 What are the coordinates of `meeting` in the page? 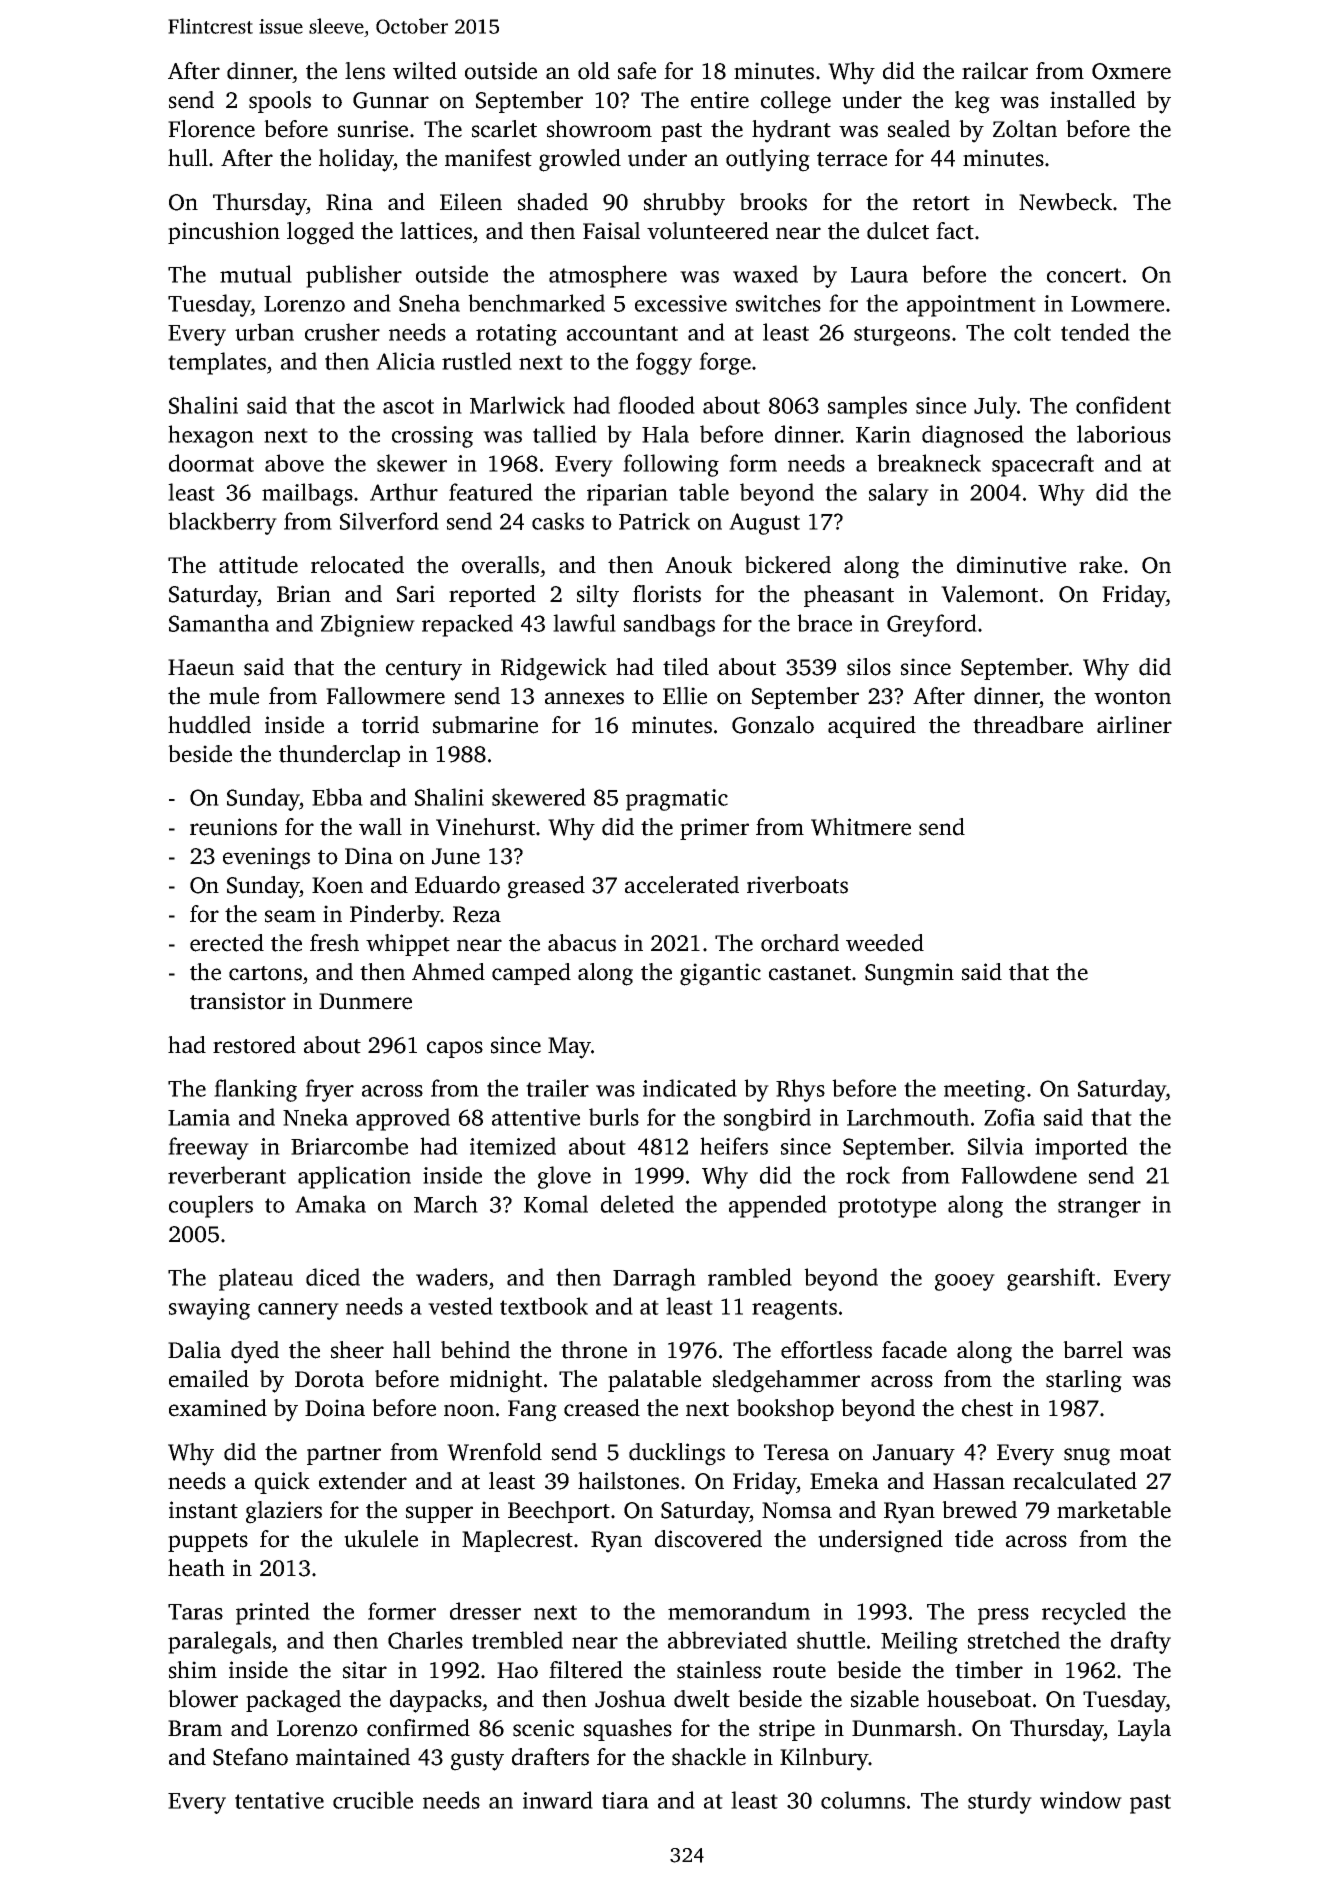 It's located at (984, 1091).
